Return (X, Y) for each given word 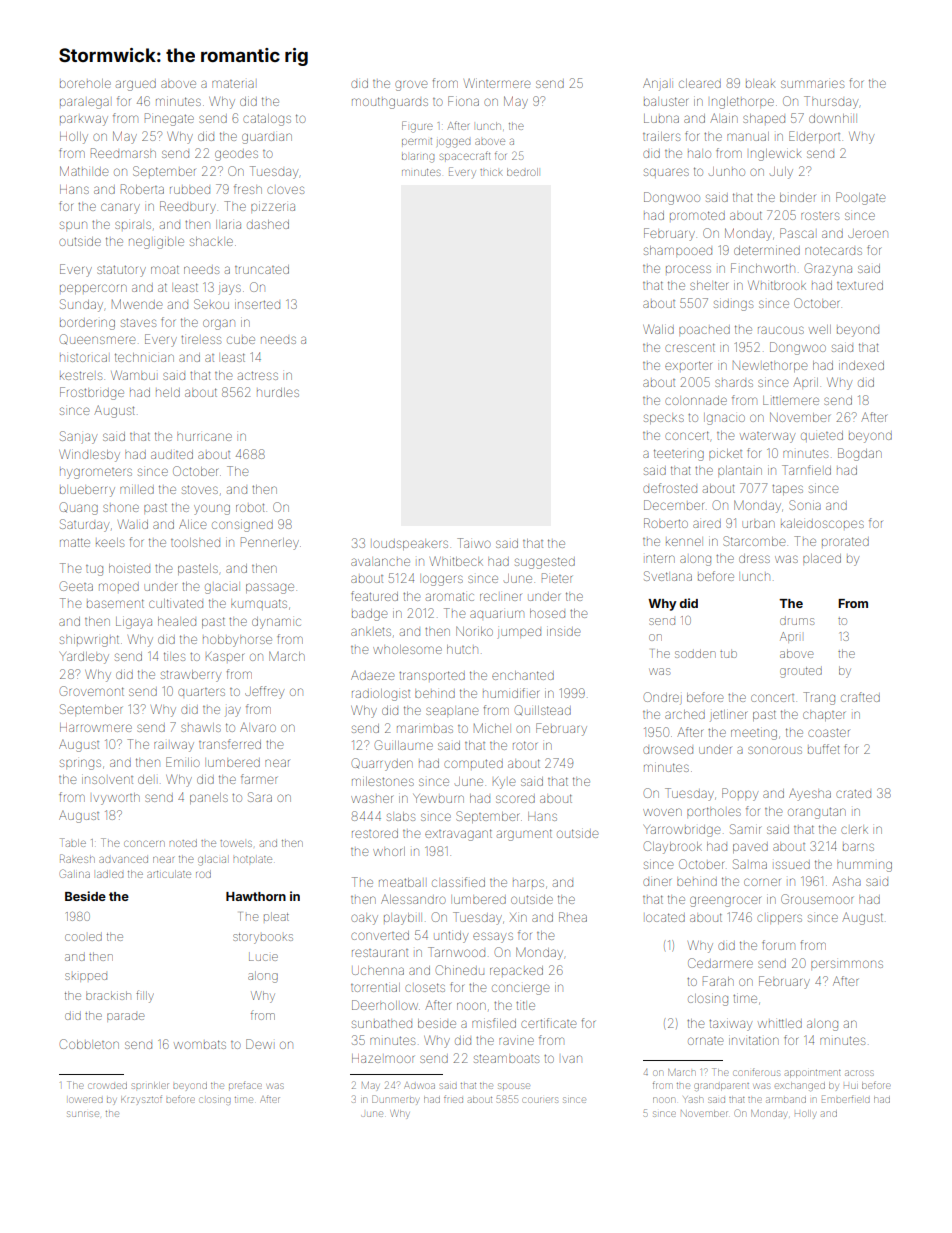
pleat (276, 916)
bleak (760, 84)
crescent (690, 347)
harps (528, 883)
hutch (462, 649)
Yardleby (84, 658)
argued (136, 85)
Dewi (259, 1044)
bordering (87, 324)
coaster (828, 733)
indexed (861, 365)
